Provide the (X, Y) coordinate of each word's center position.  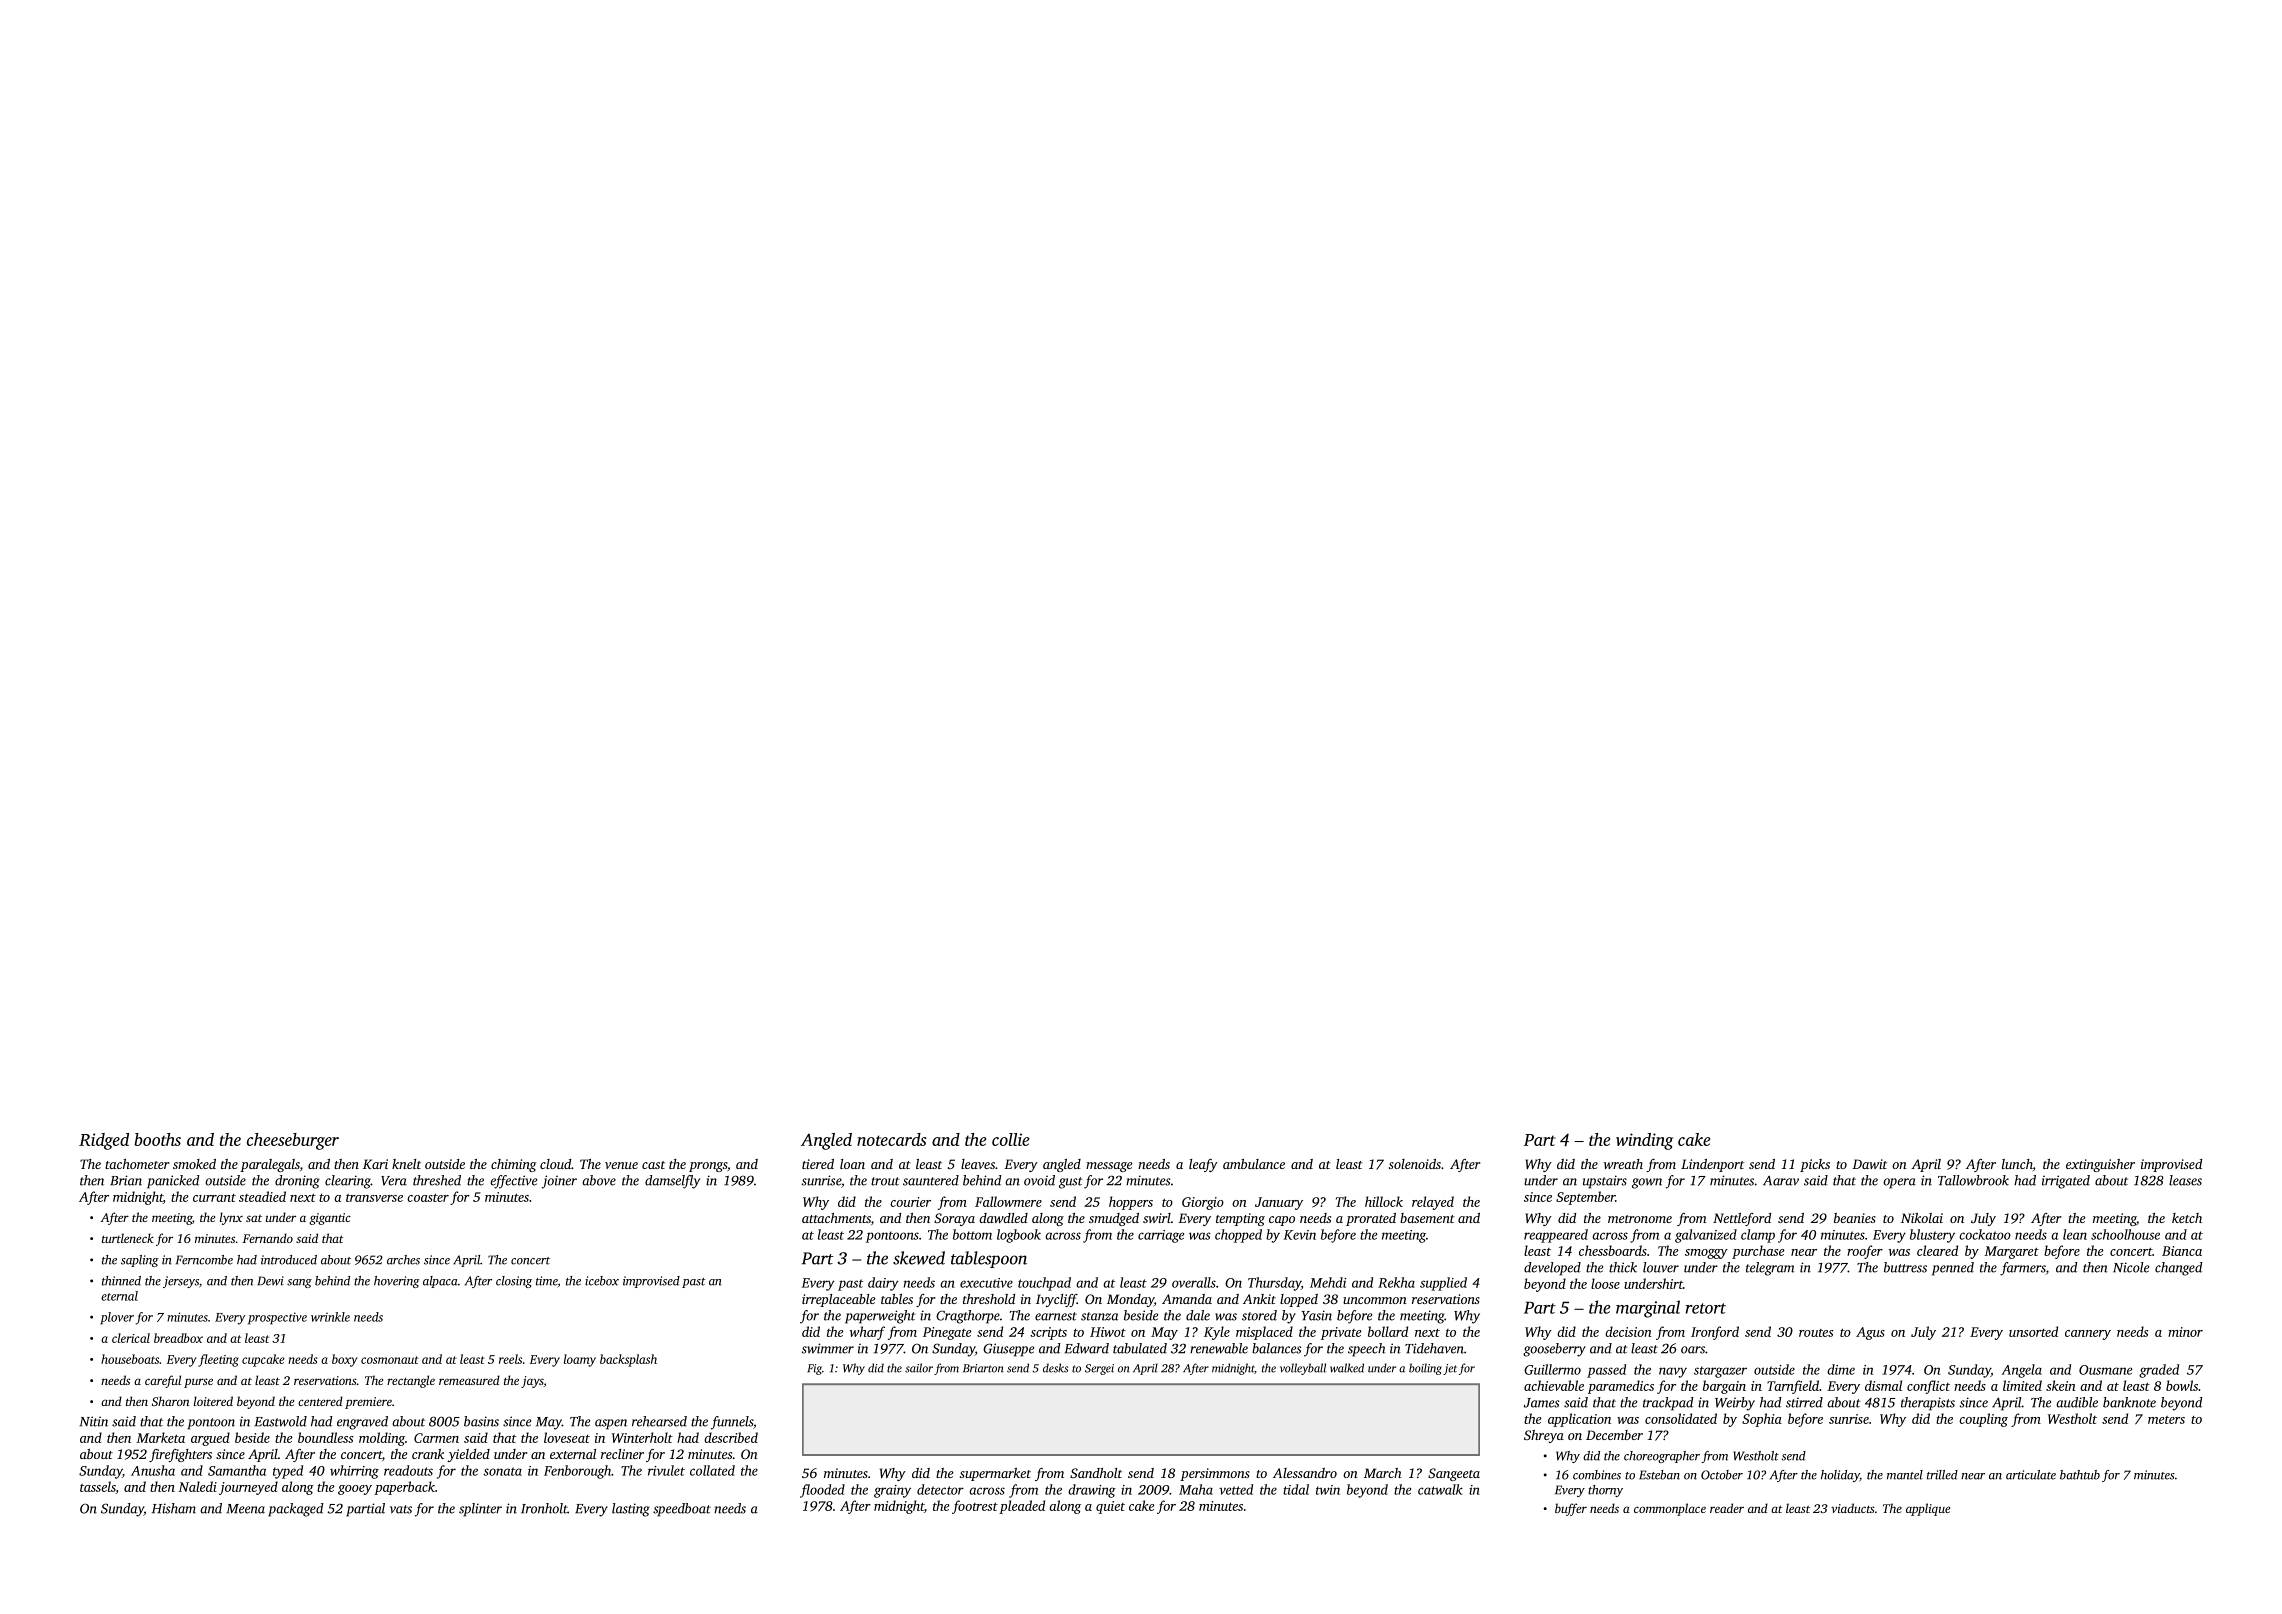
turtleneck (128, 1238)
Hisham (174, 1508)
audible (2077, 1402)
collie (1010, 1139)
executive (986, 1283)
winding (1644, 1141)
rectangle (411, 1381)
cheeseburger (293, 1141)
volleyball (1303, 1369)
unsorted (2033, 1331)
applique (1928, 1509)
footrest (975, 1507)
